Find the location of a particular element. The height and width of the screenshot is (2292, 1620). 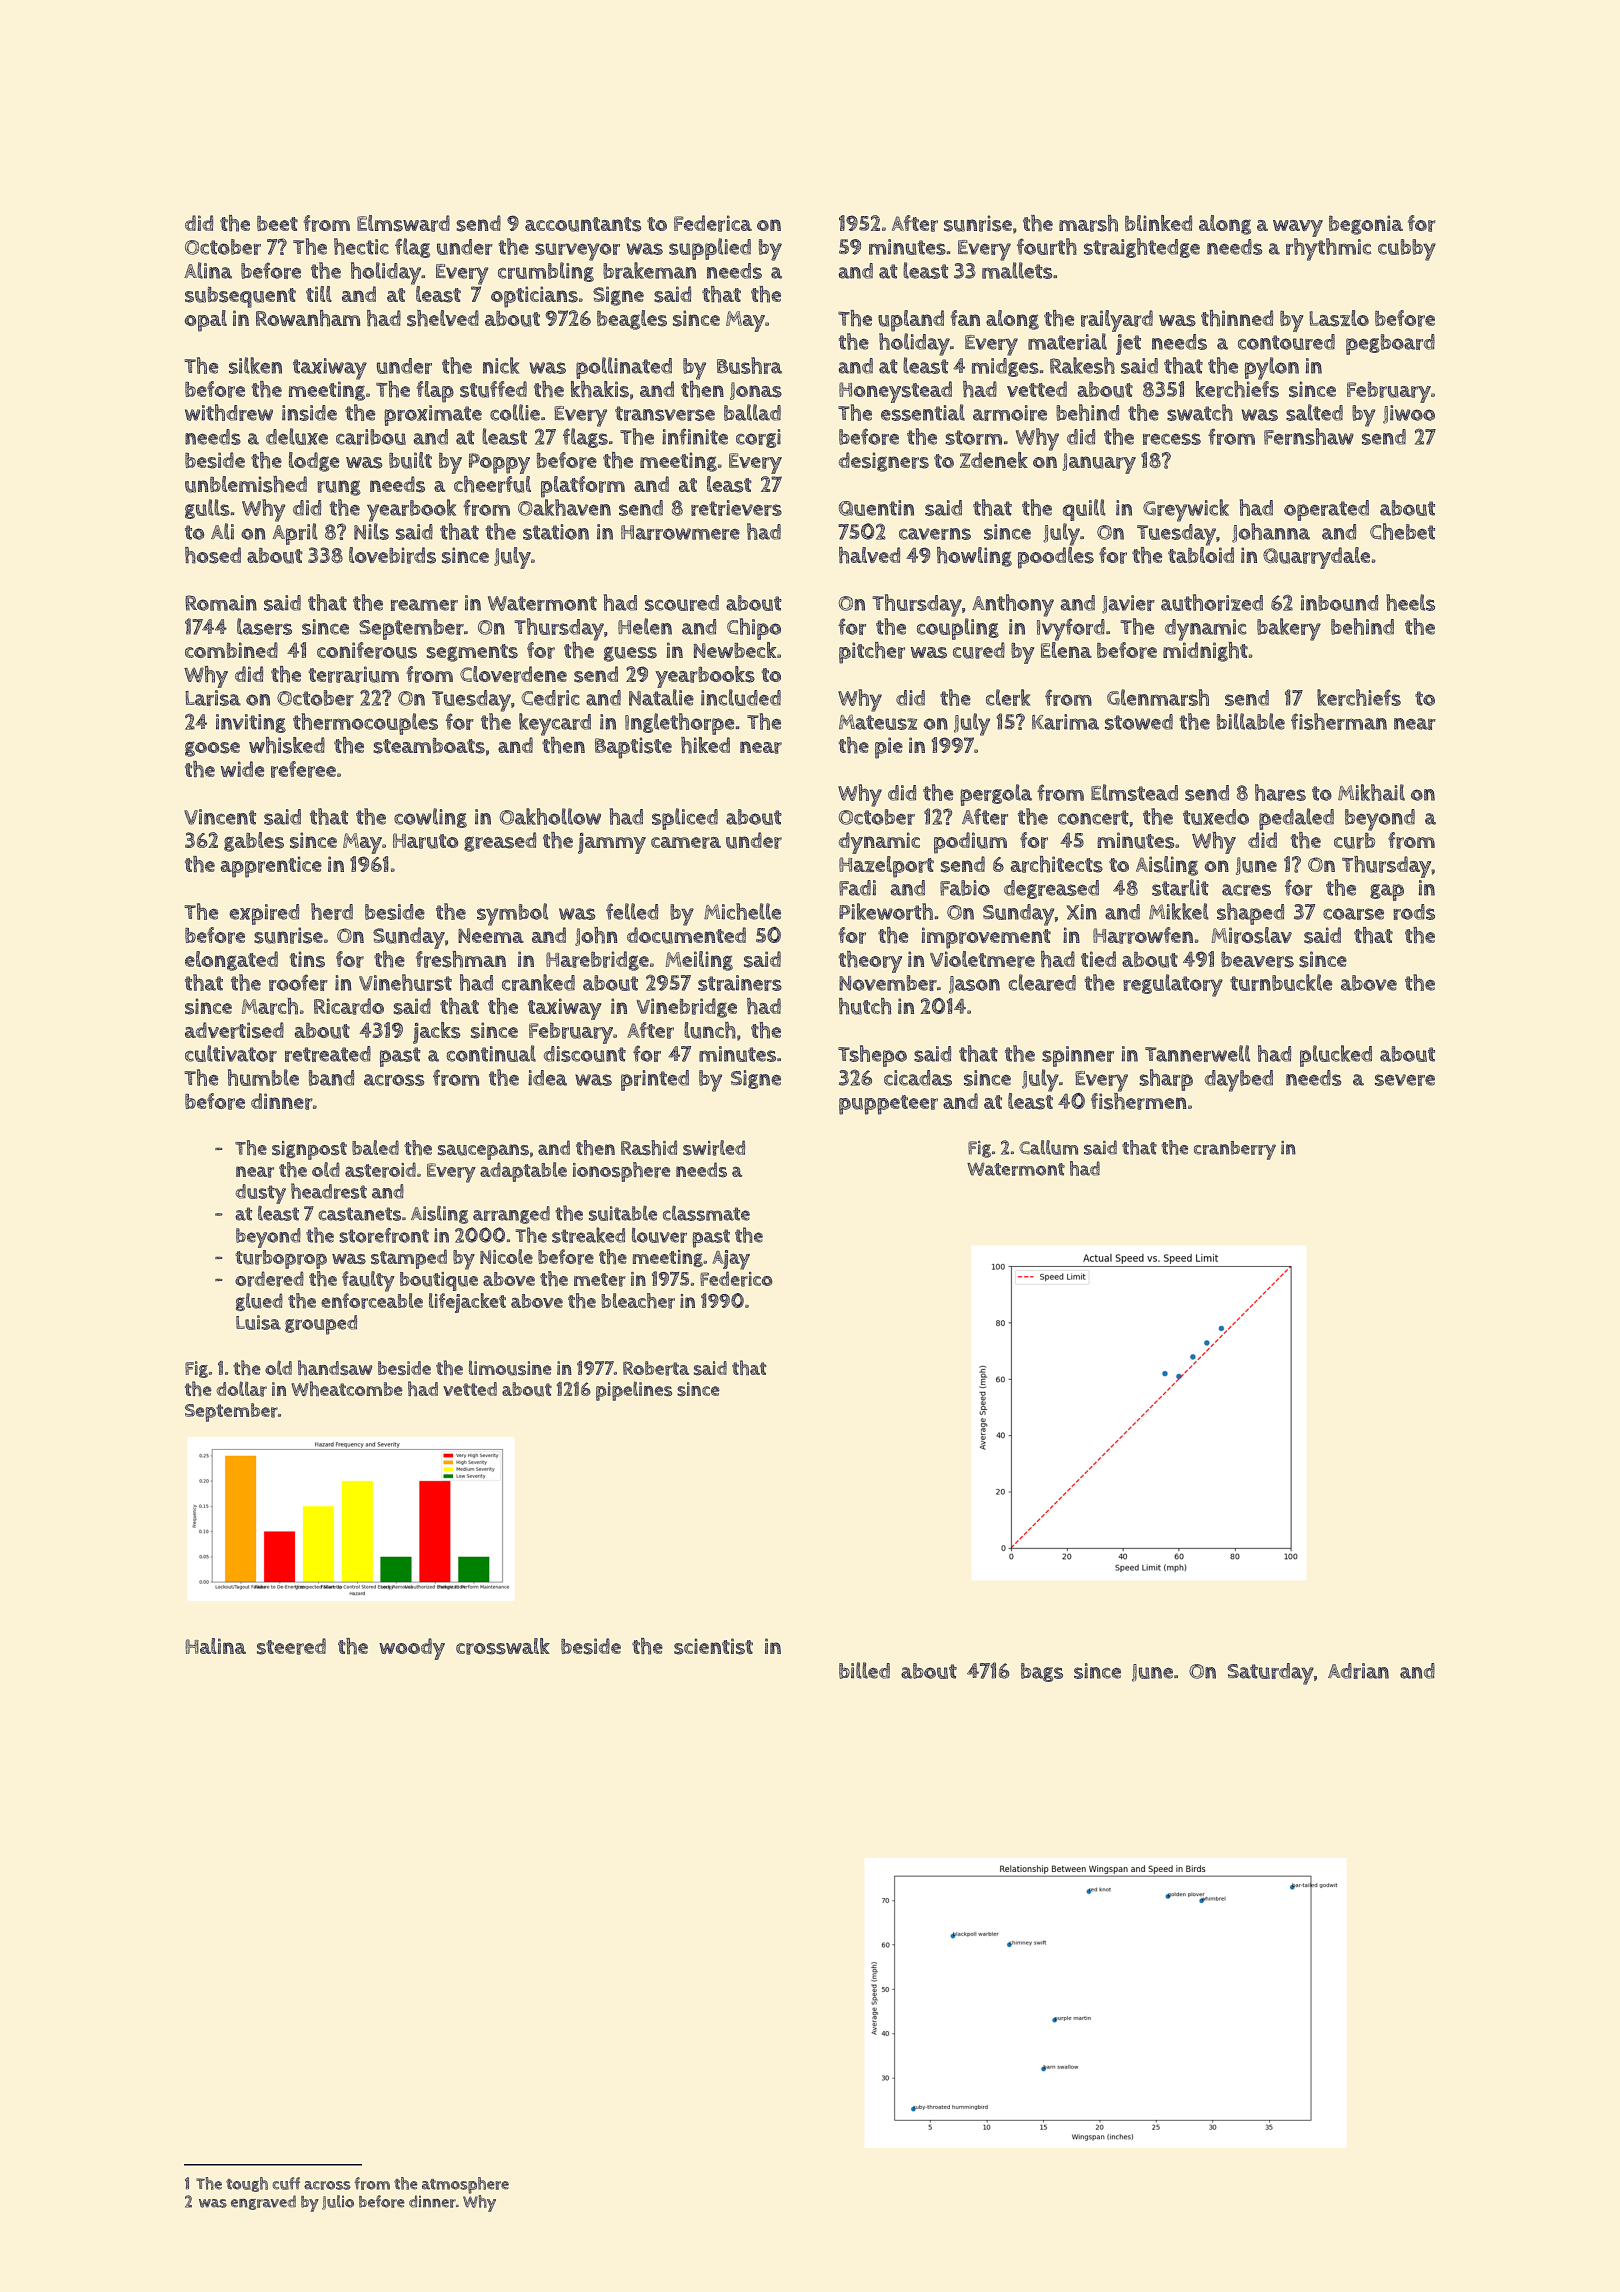

Johanna is located at coordinates (1271, 533).
